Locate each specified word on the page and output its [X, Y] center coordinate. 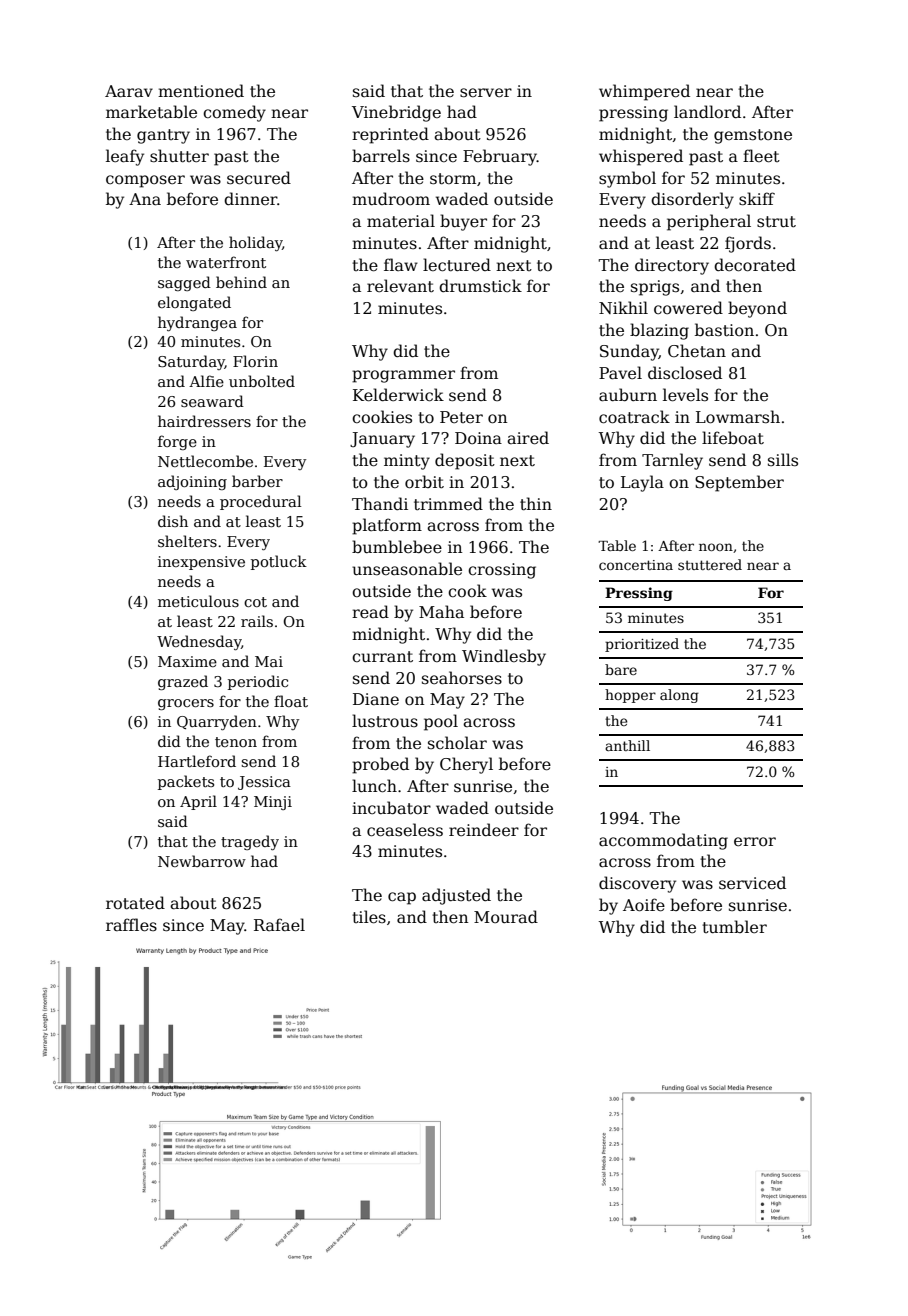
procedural [260, 502]
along [679, 696]
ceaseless [405, 830]
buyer [463, 222]
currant [382, 657]
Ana [145, 199]
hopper [630, 696]
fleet [761, 156]
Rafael [279, 925]
